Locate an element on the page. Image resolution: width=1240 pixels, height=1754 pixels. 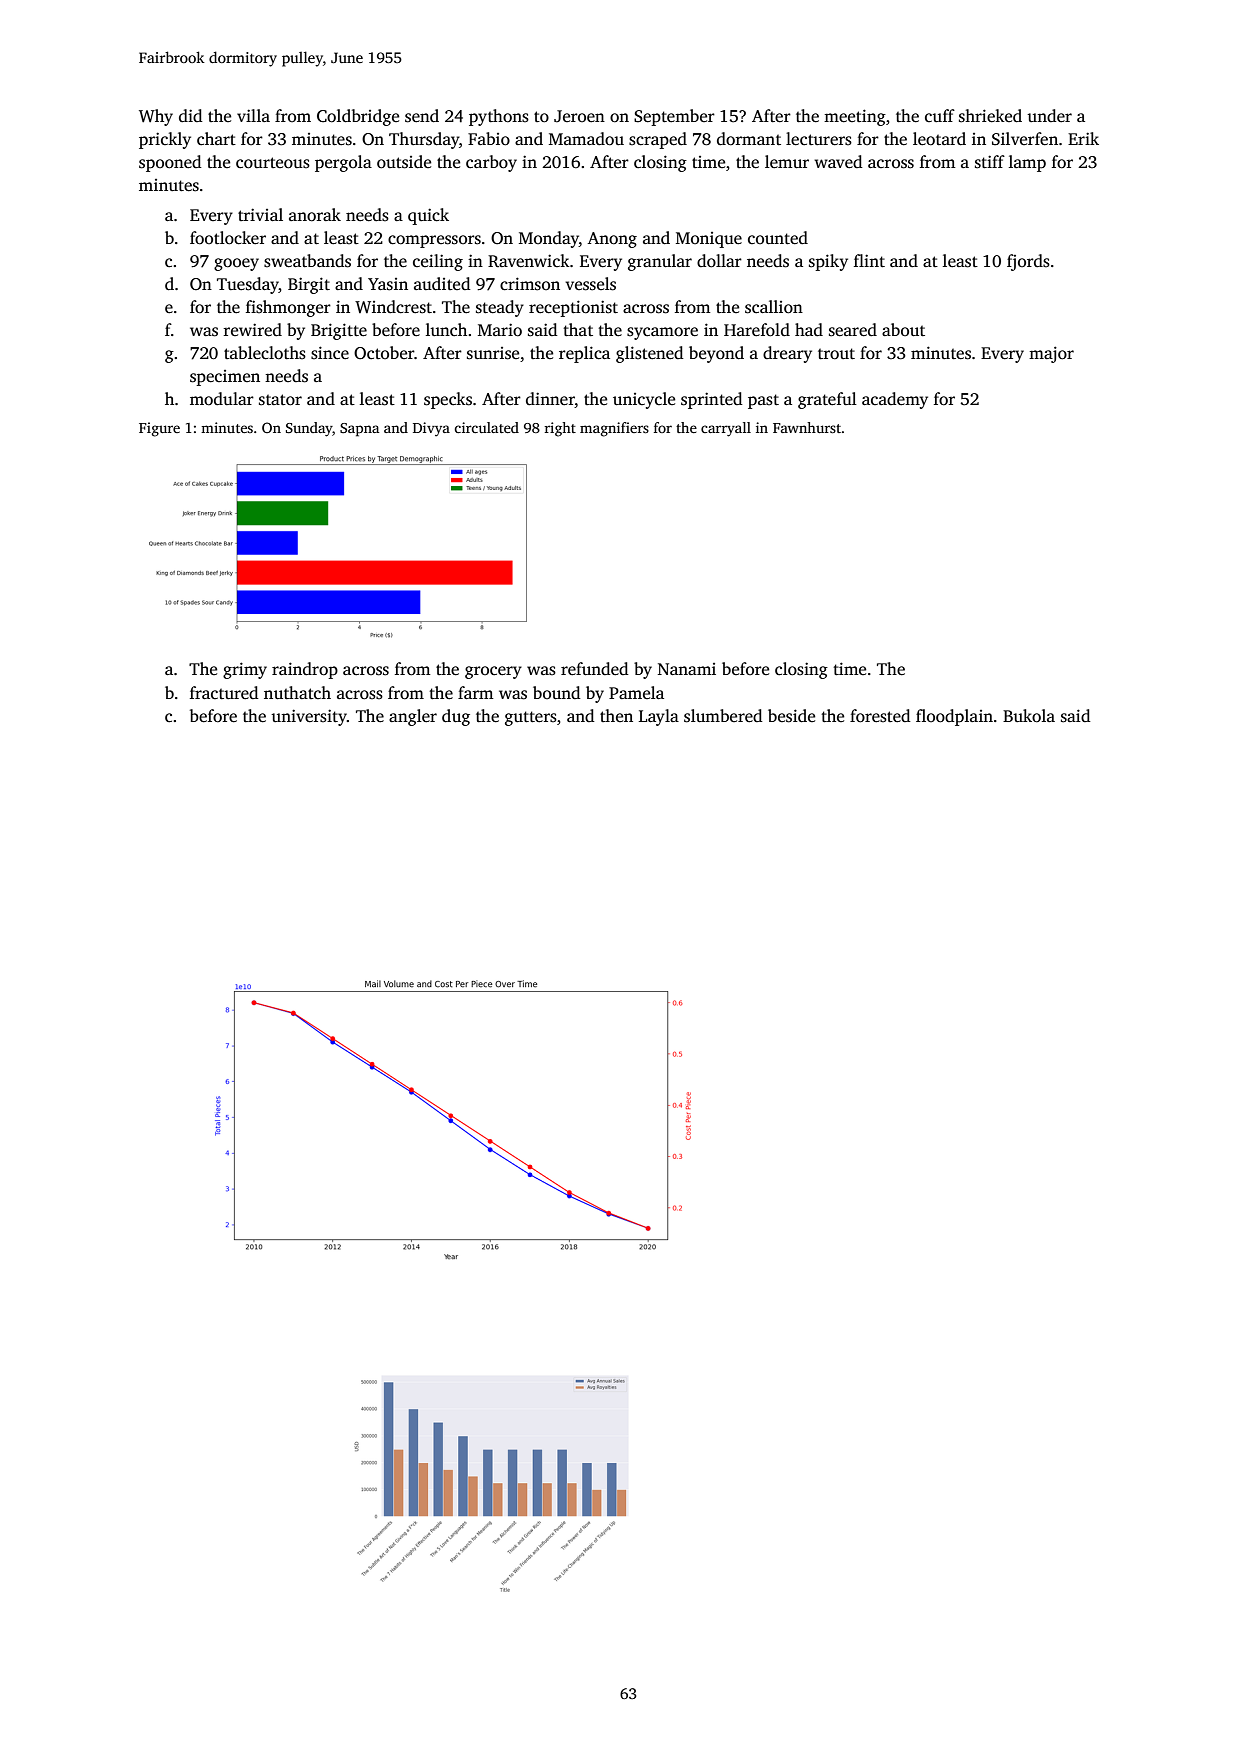
lemur is located at coordinates (787, 162).
